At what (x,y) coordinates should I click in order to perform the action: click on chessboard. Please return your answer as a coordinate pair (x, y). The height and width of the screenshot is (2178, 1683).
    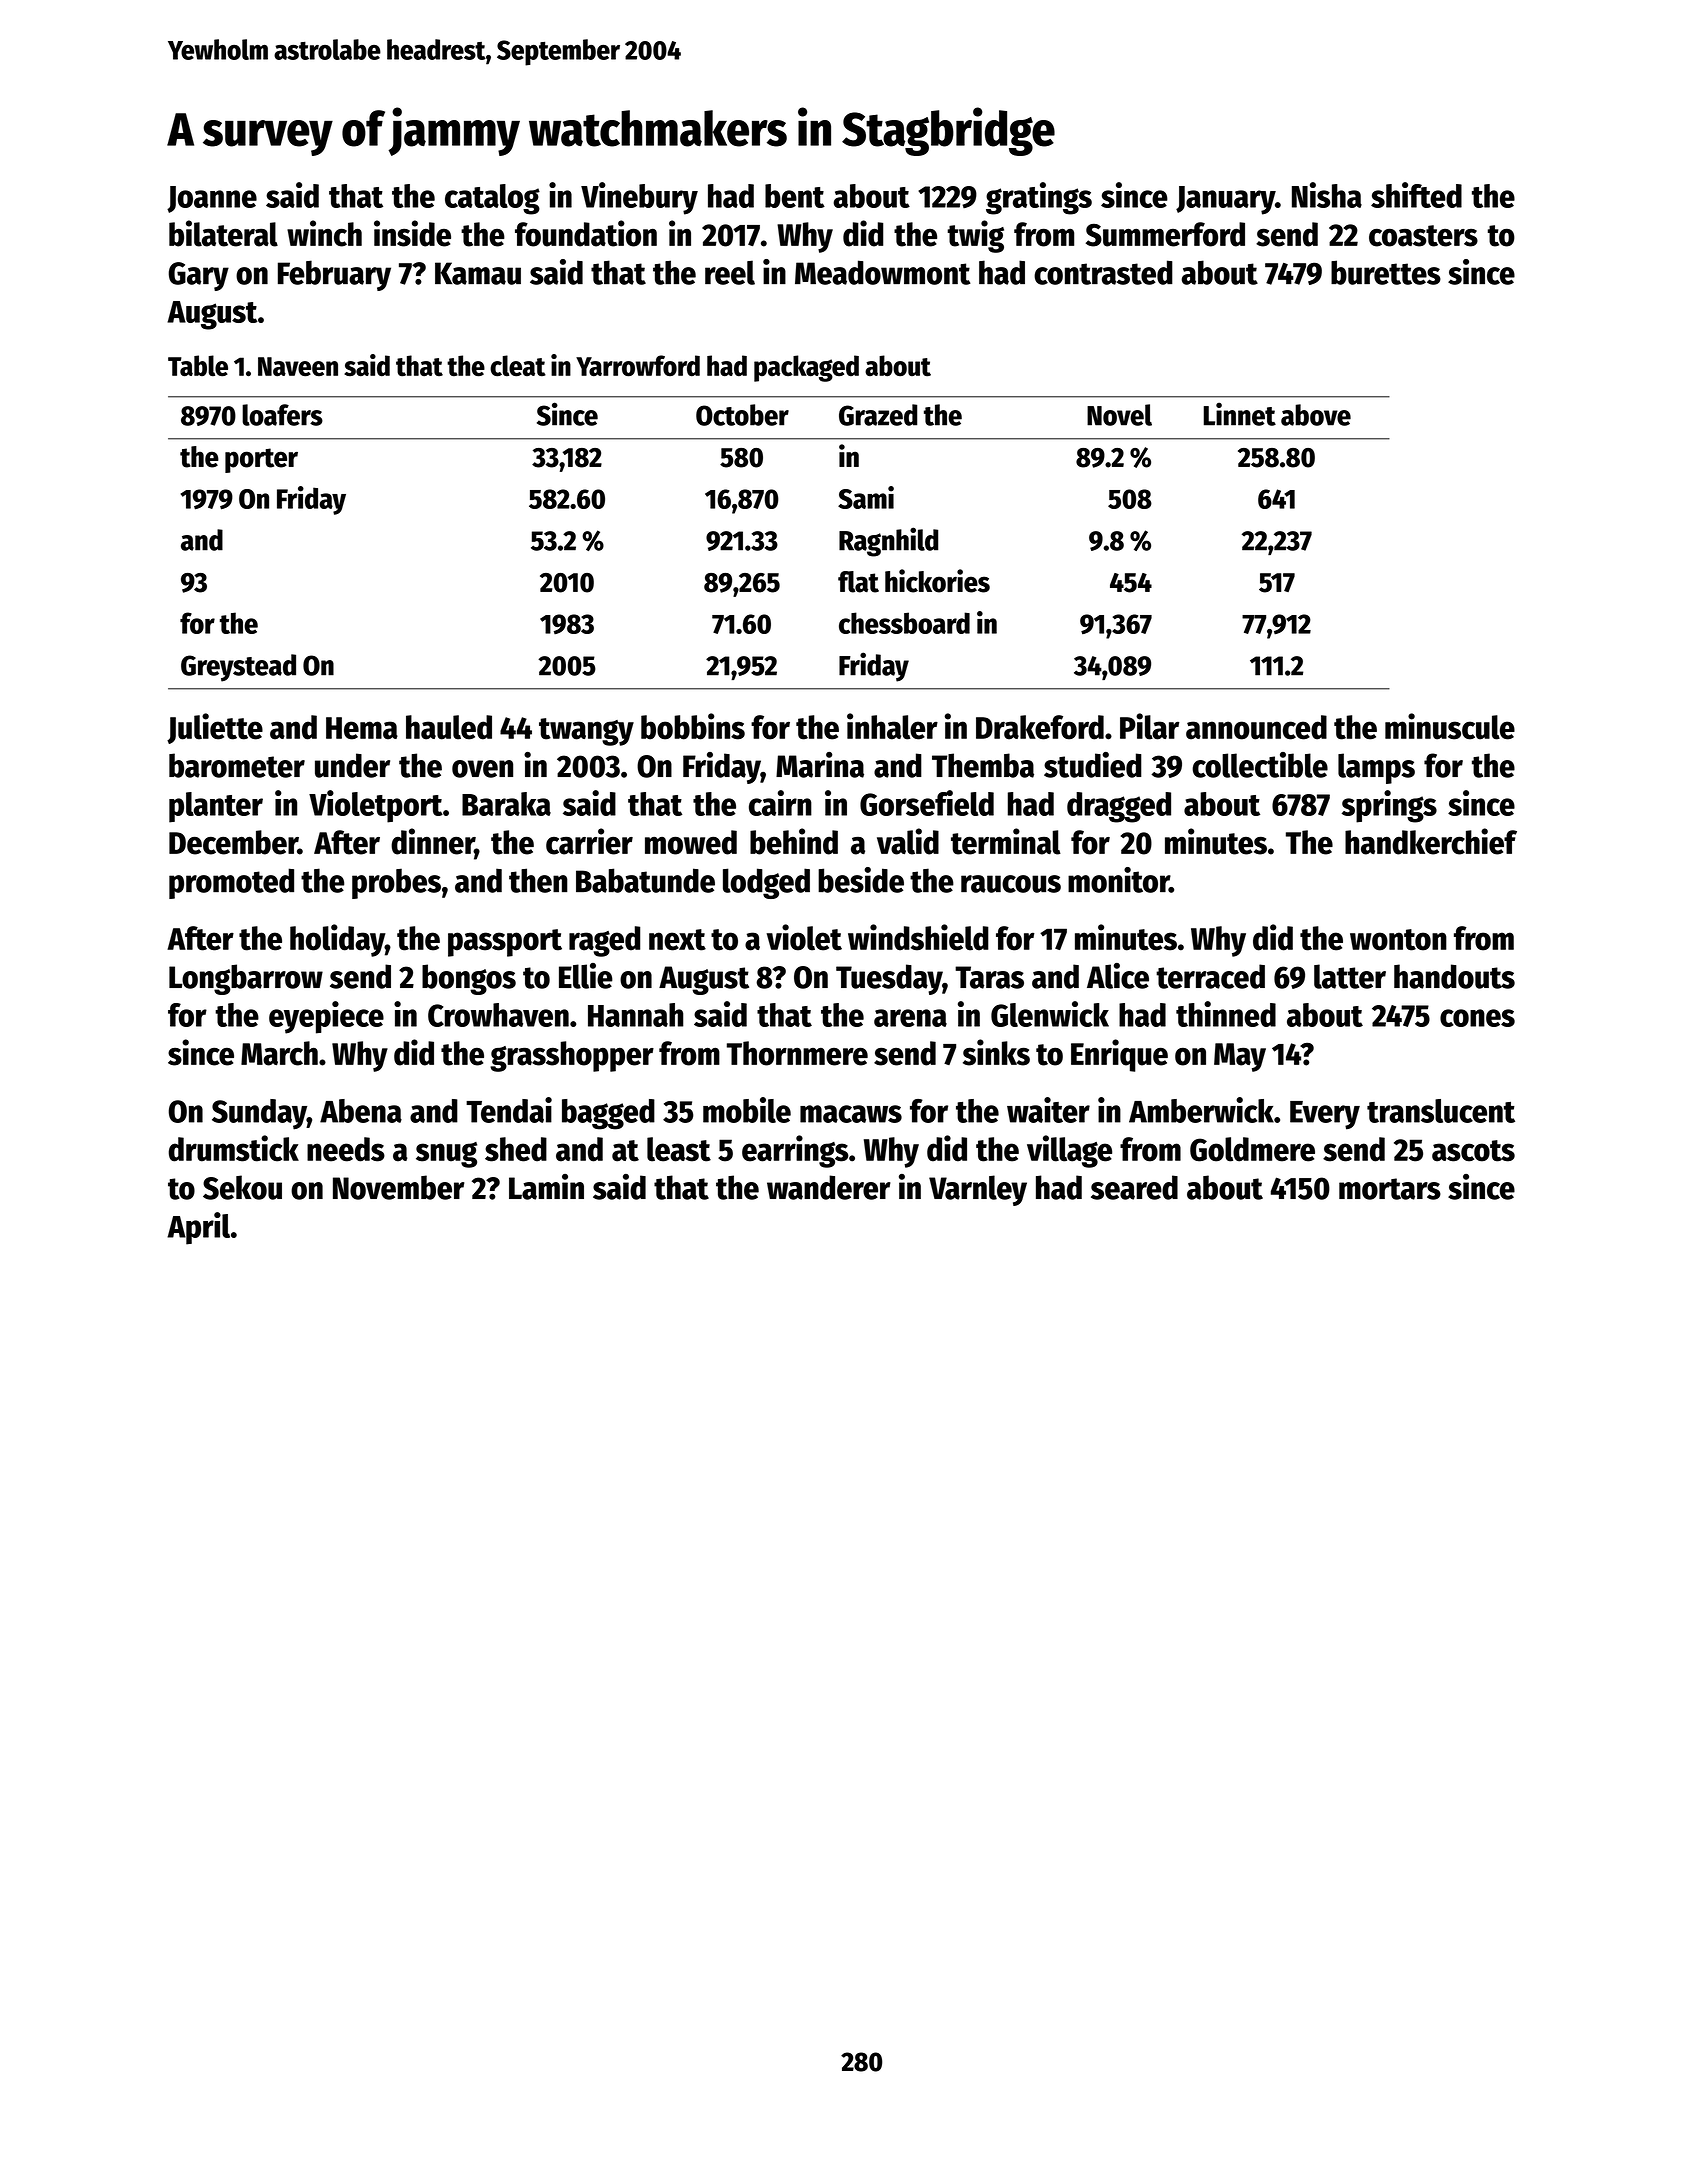
    Looking at the image, I should click on (904, 623).
